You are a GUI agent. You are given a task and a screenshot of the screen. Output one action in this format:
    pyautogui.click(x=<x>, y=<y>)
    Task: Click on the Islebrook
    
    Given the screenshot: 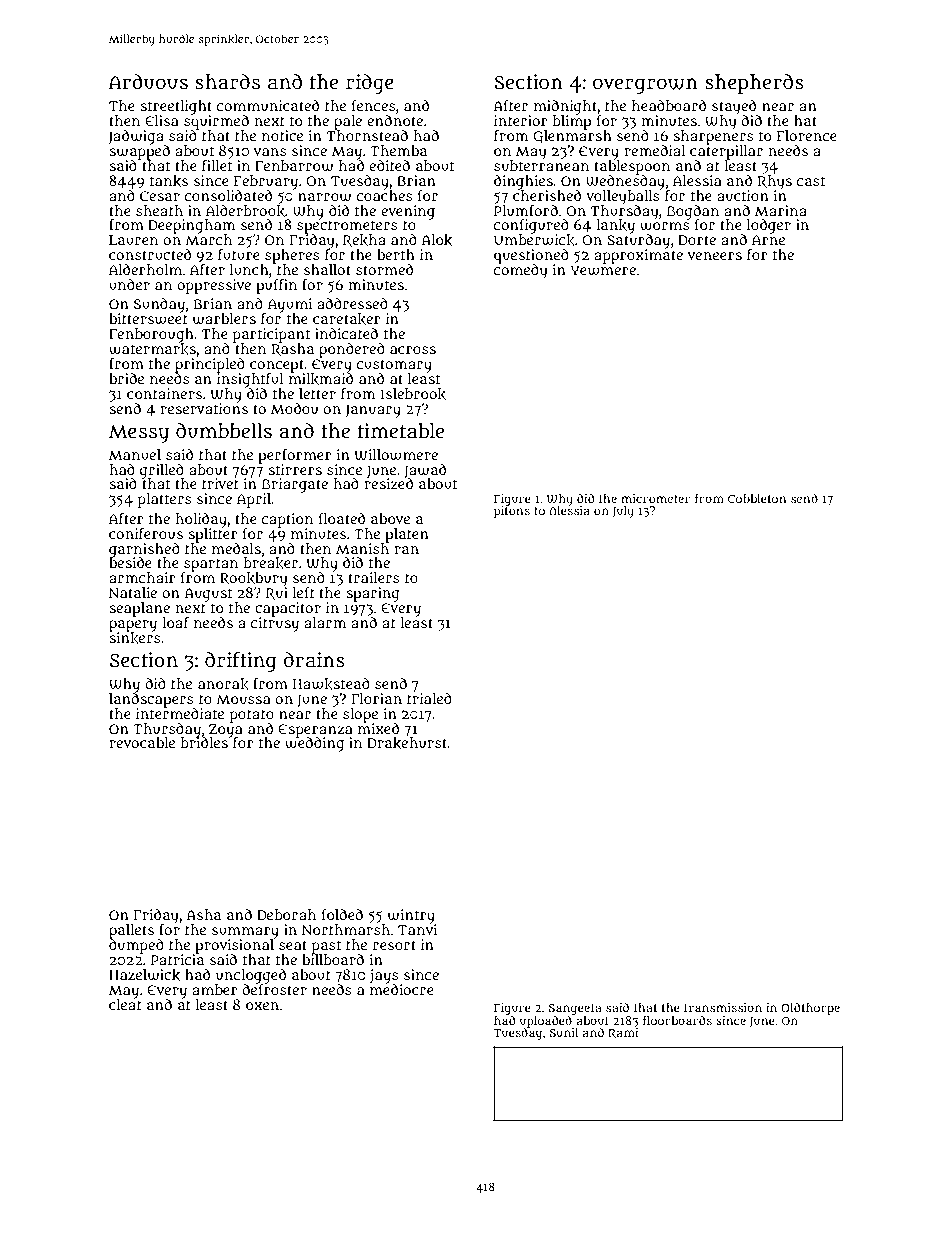 What is the action you would take?
    pyautogui.click(x=413, y=394)
